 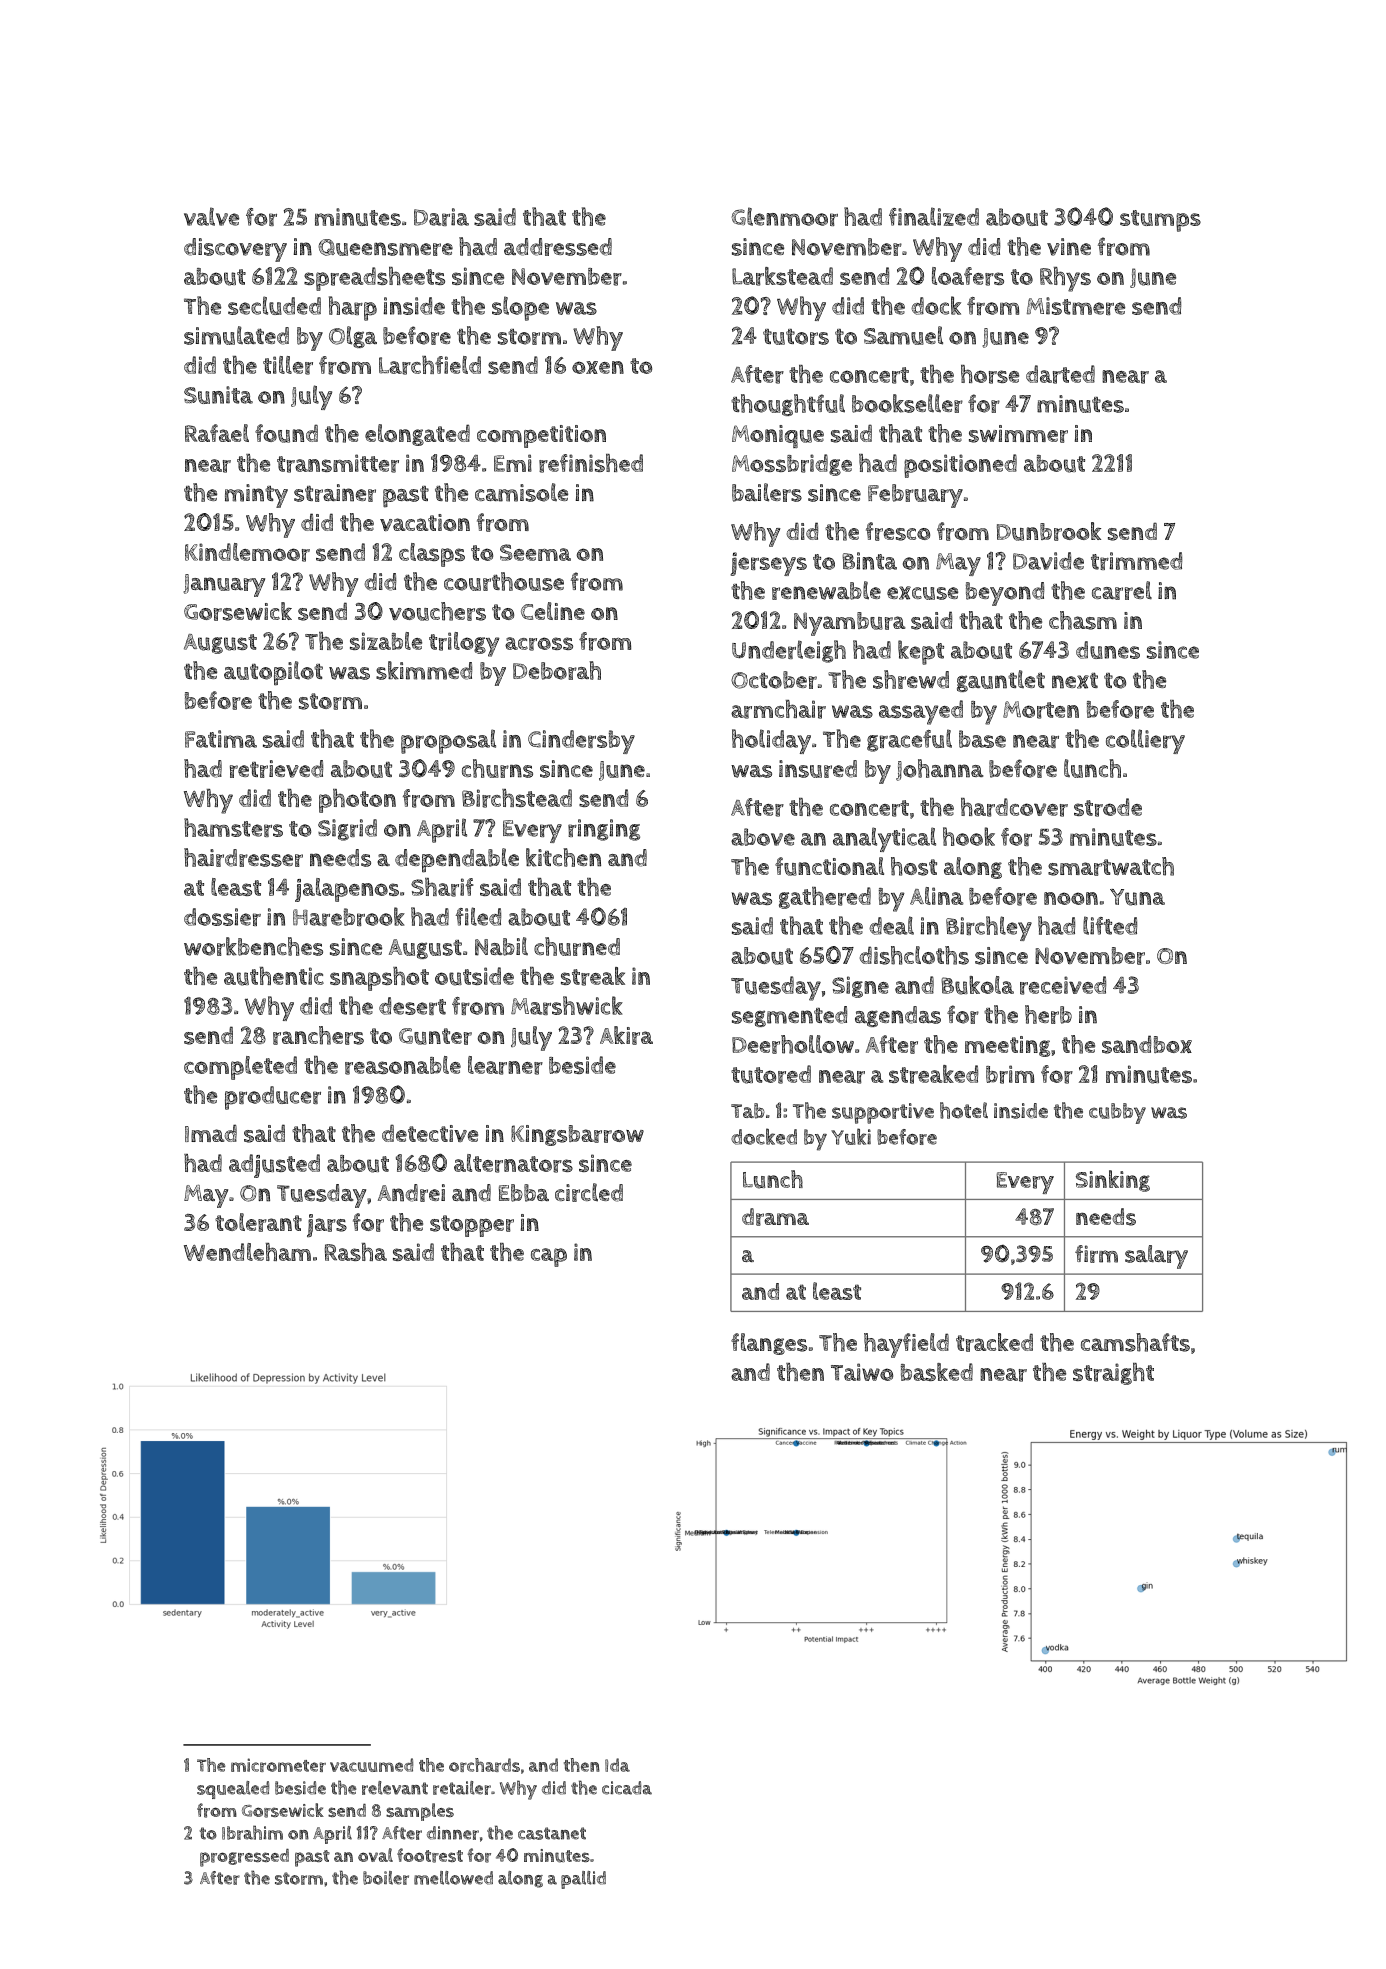 What do you see at coordinates (211, 1133) in the screenshot?
I see `Imad` at bounding box center [211, 1133].
